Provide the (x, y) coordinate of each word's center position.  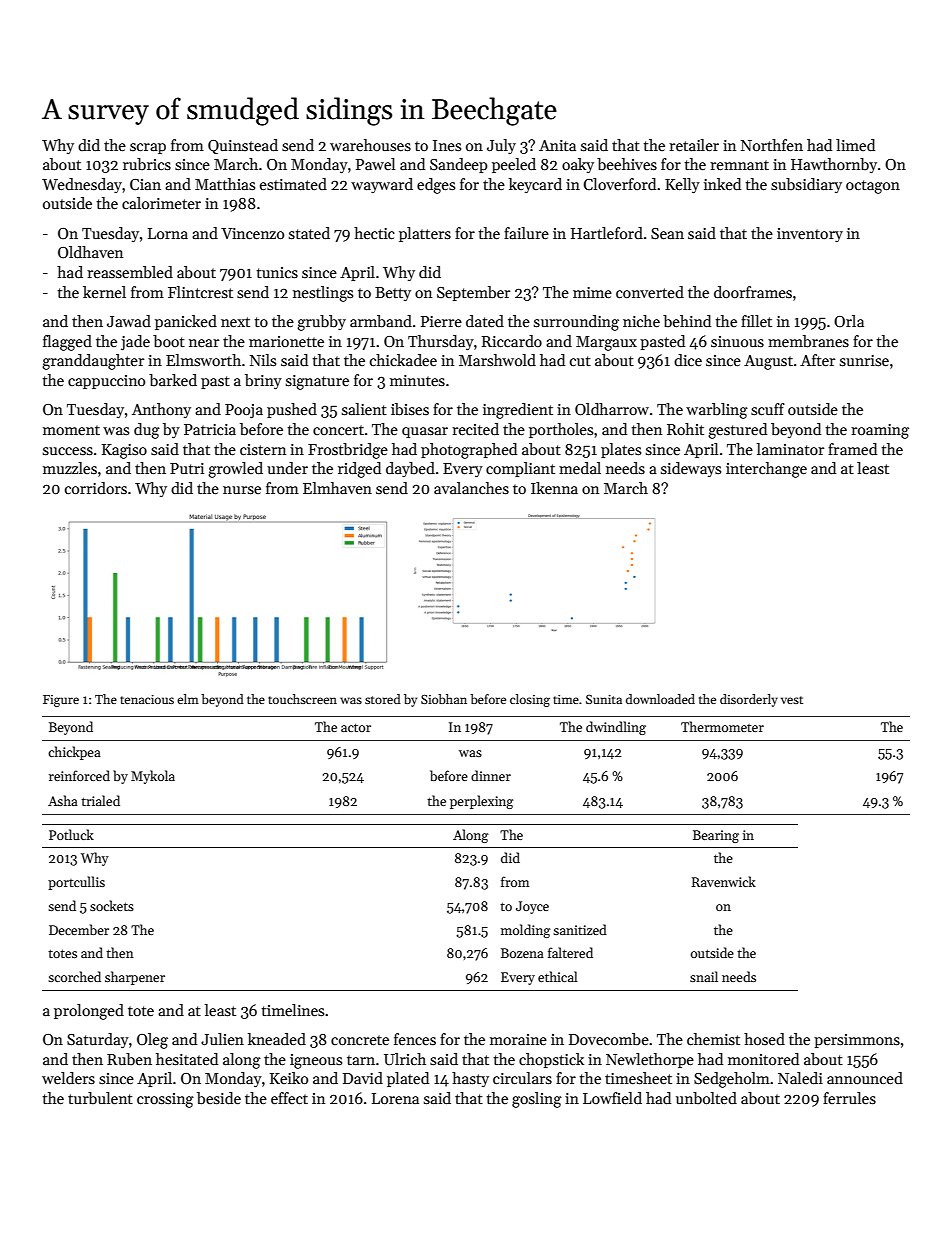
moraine (518, 1039)
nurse (242, 490)
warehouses (370, 145)
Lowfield (612, 1098)
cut (580, 361)
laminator (790, 449)
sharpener (135, 978)
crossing (165, 1100)
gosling (537, 1100)
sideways (691, 469)
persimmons (857, 1041)
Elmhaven (337, 488)
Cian (145, 185)
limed (855, 145)
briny (263, 381)
